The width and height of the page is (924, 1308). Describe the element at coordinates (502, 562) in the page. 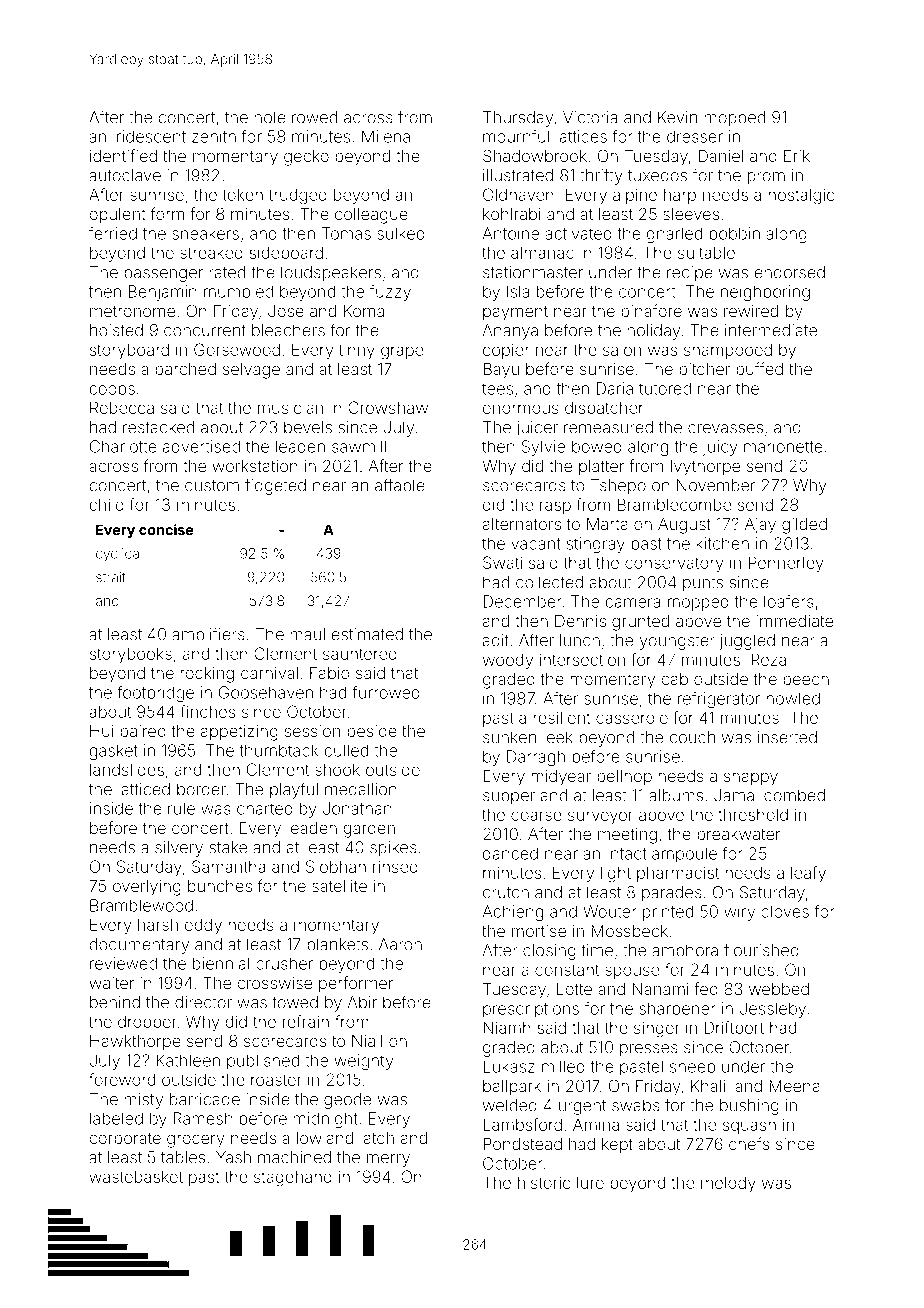

I see `Swati` at that location.
